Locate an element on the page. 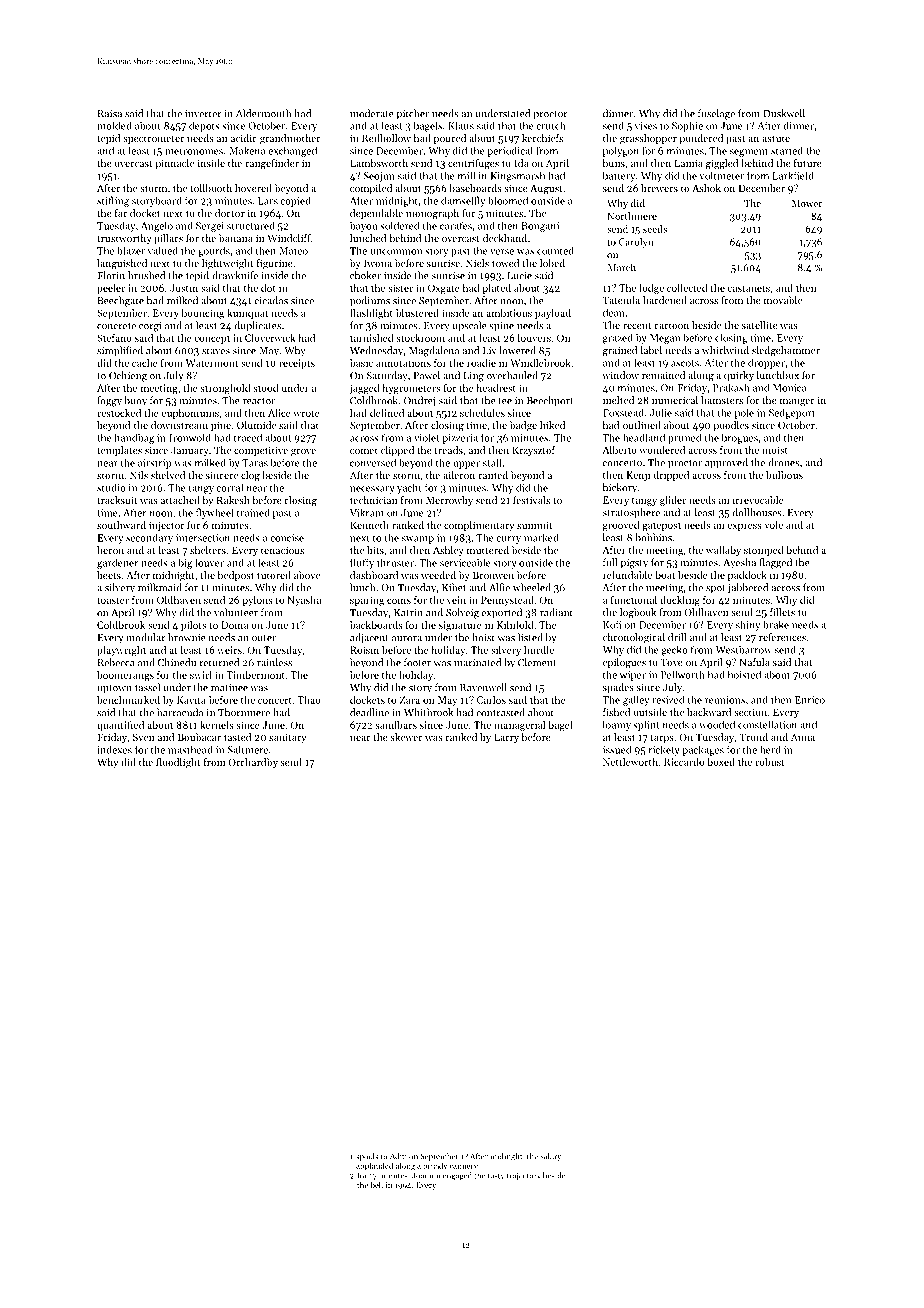 The image size is (924, 1308). Raisa is located at coordinates (110, 114).
